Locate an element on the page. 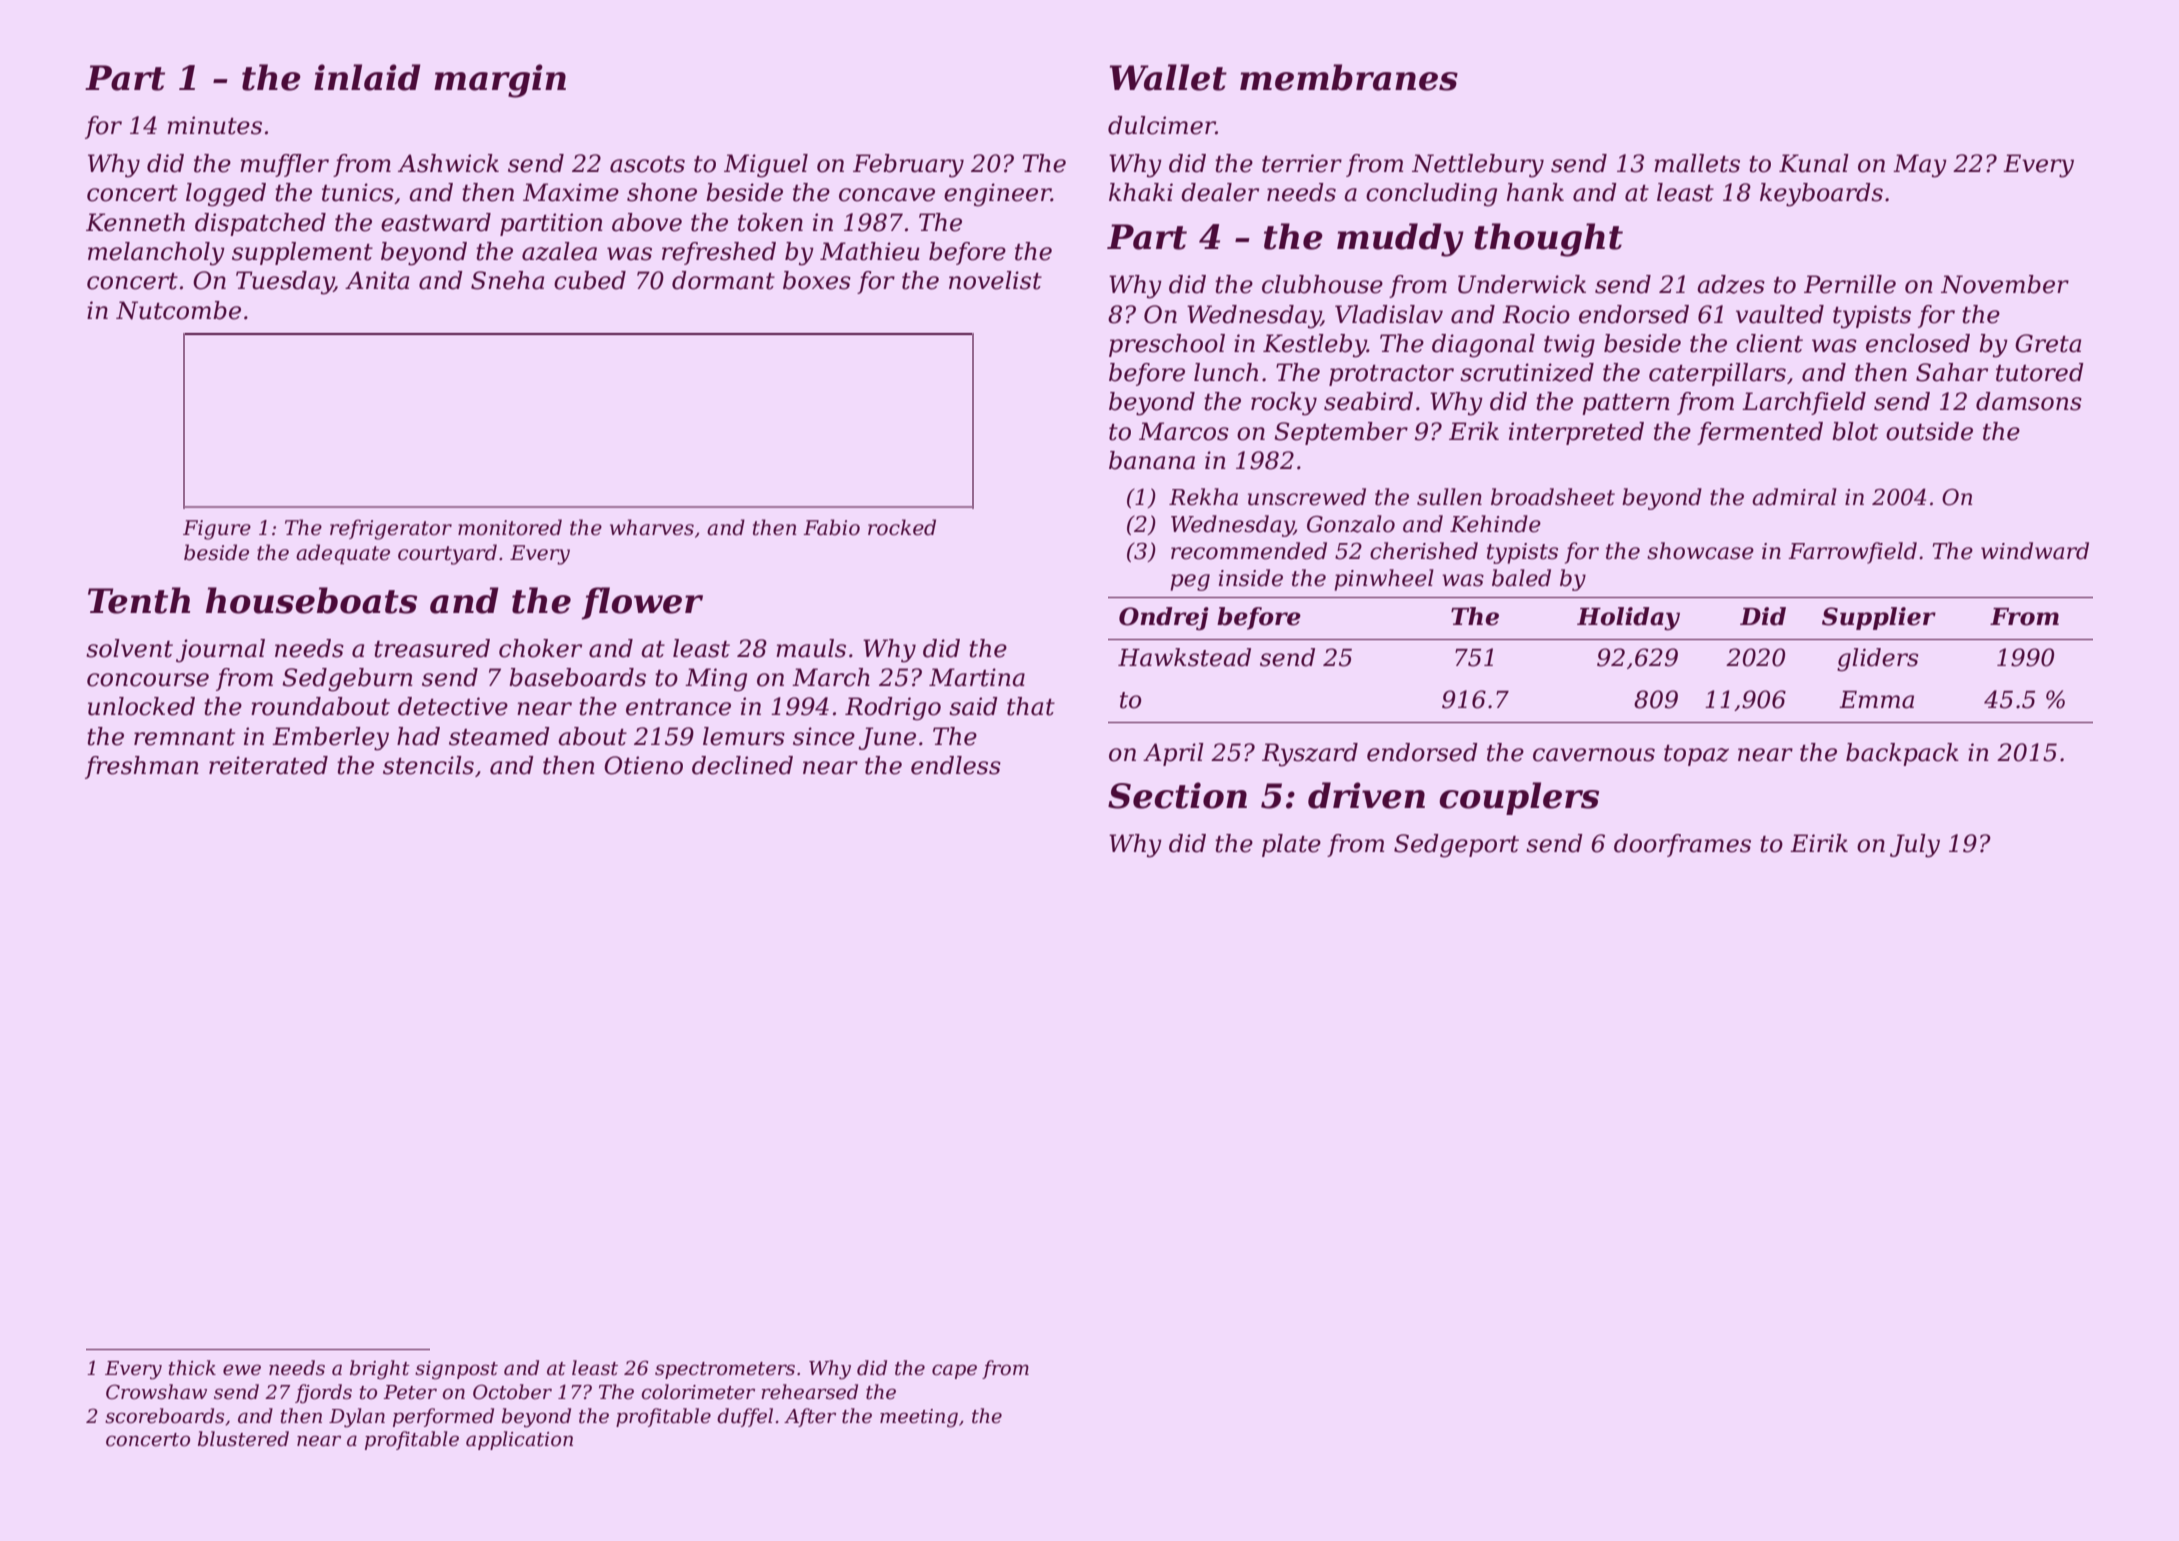 The image size is (2179, 1541). that is located at coordinates (1031, 706).
